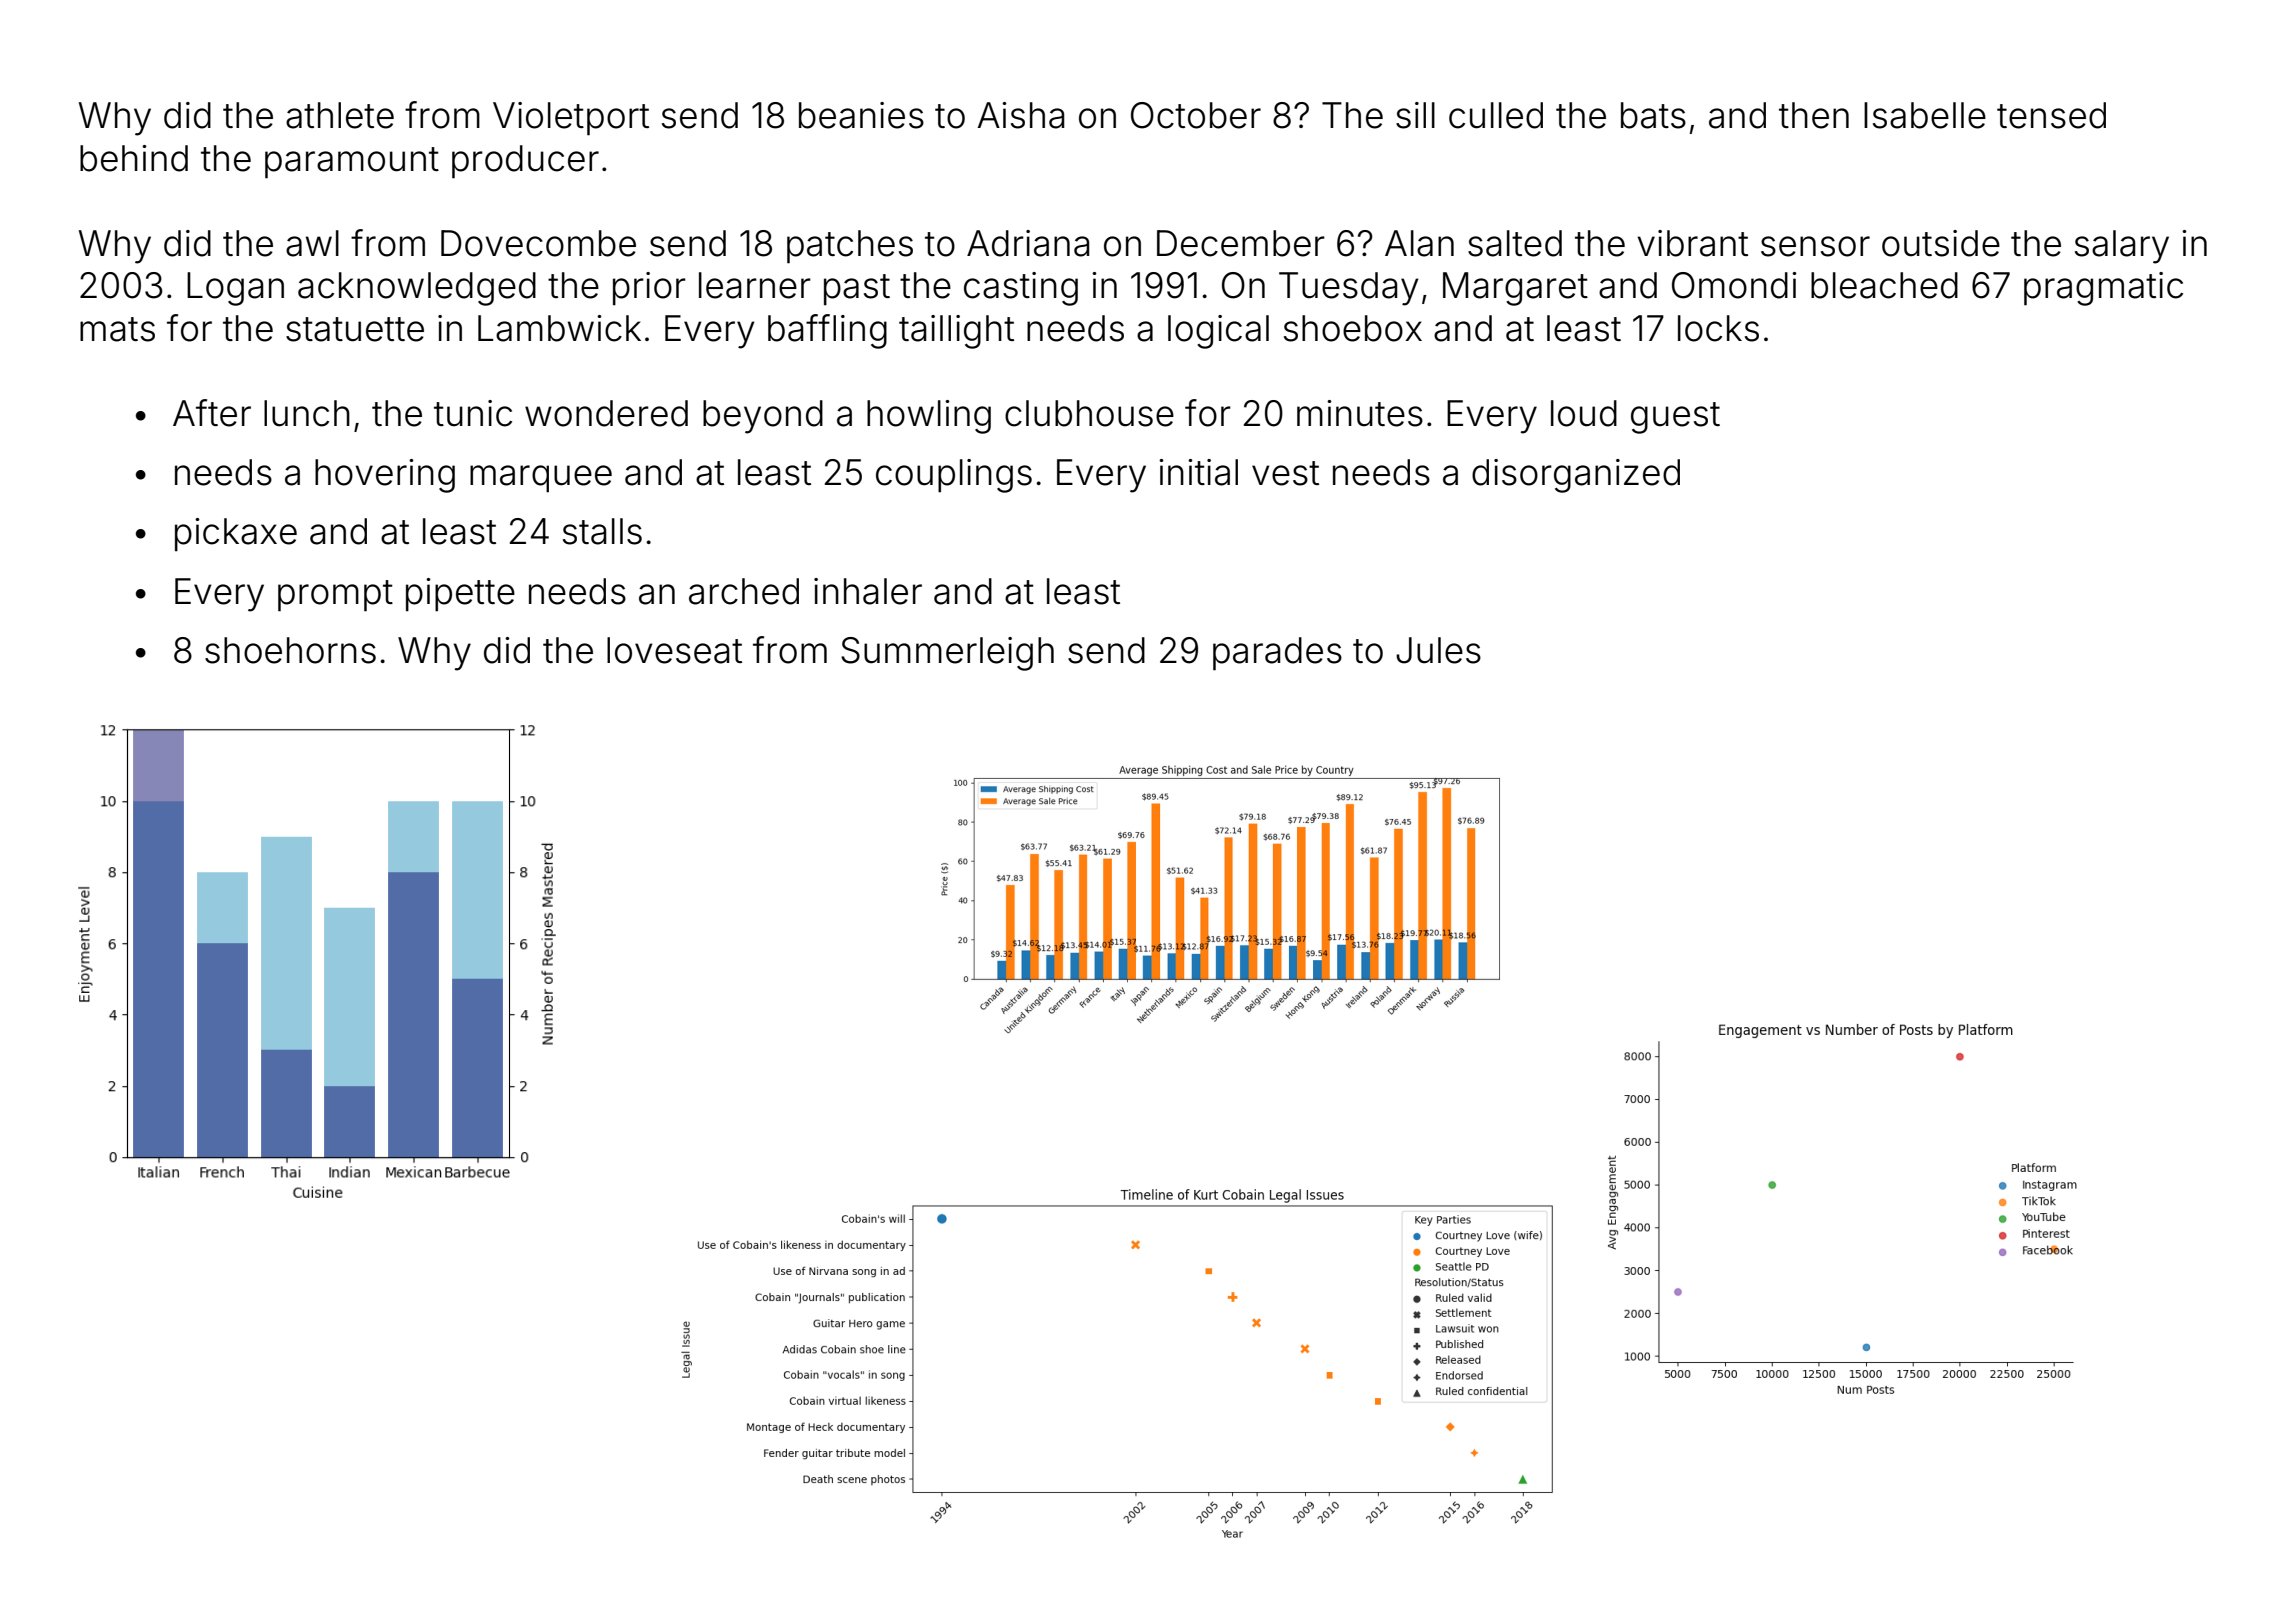 This screenshot has height=1620, width=2292. What do you see at coordinates (340, 115) in the screenshot?
I see `athlete` at bounding box center [340, 115].
